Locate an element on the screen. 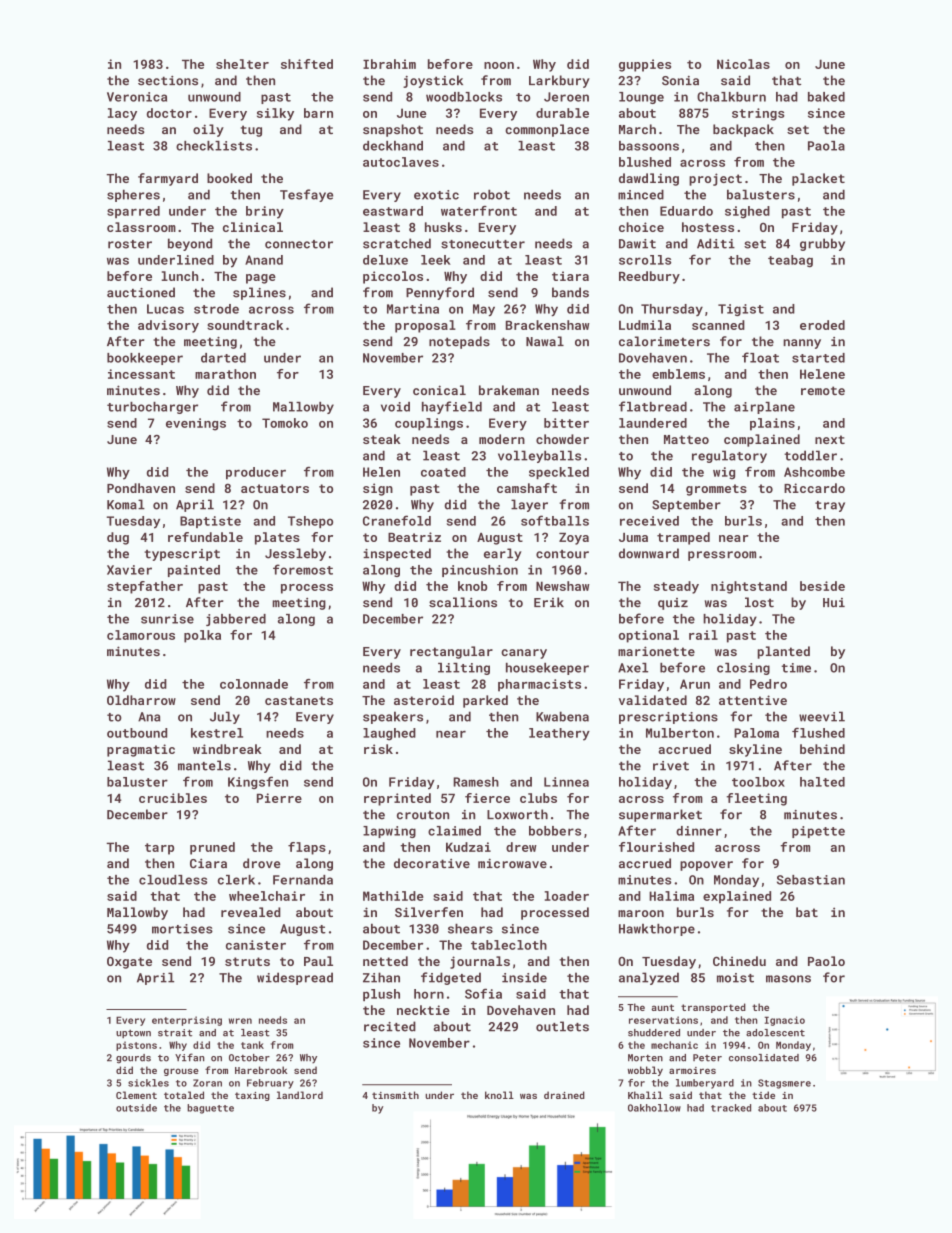  started is located at coordinates (818, 358).
